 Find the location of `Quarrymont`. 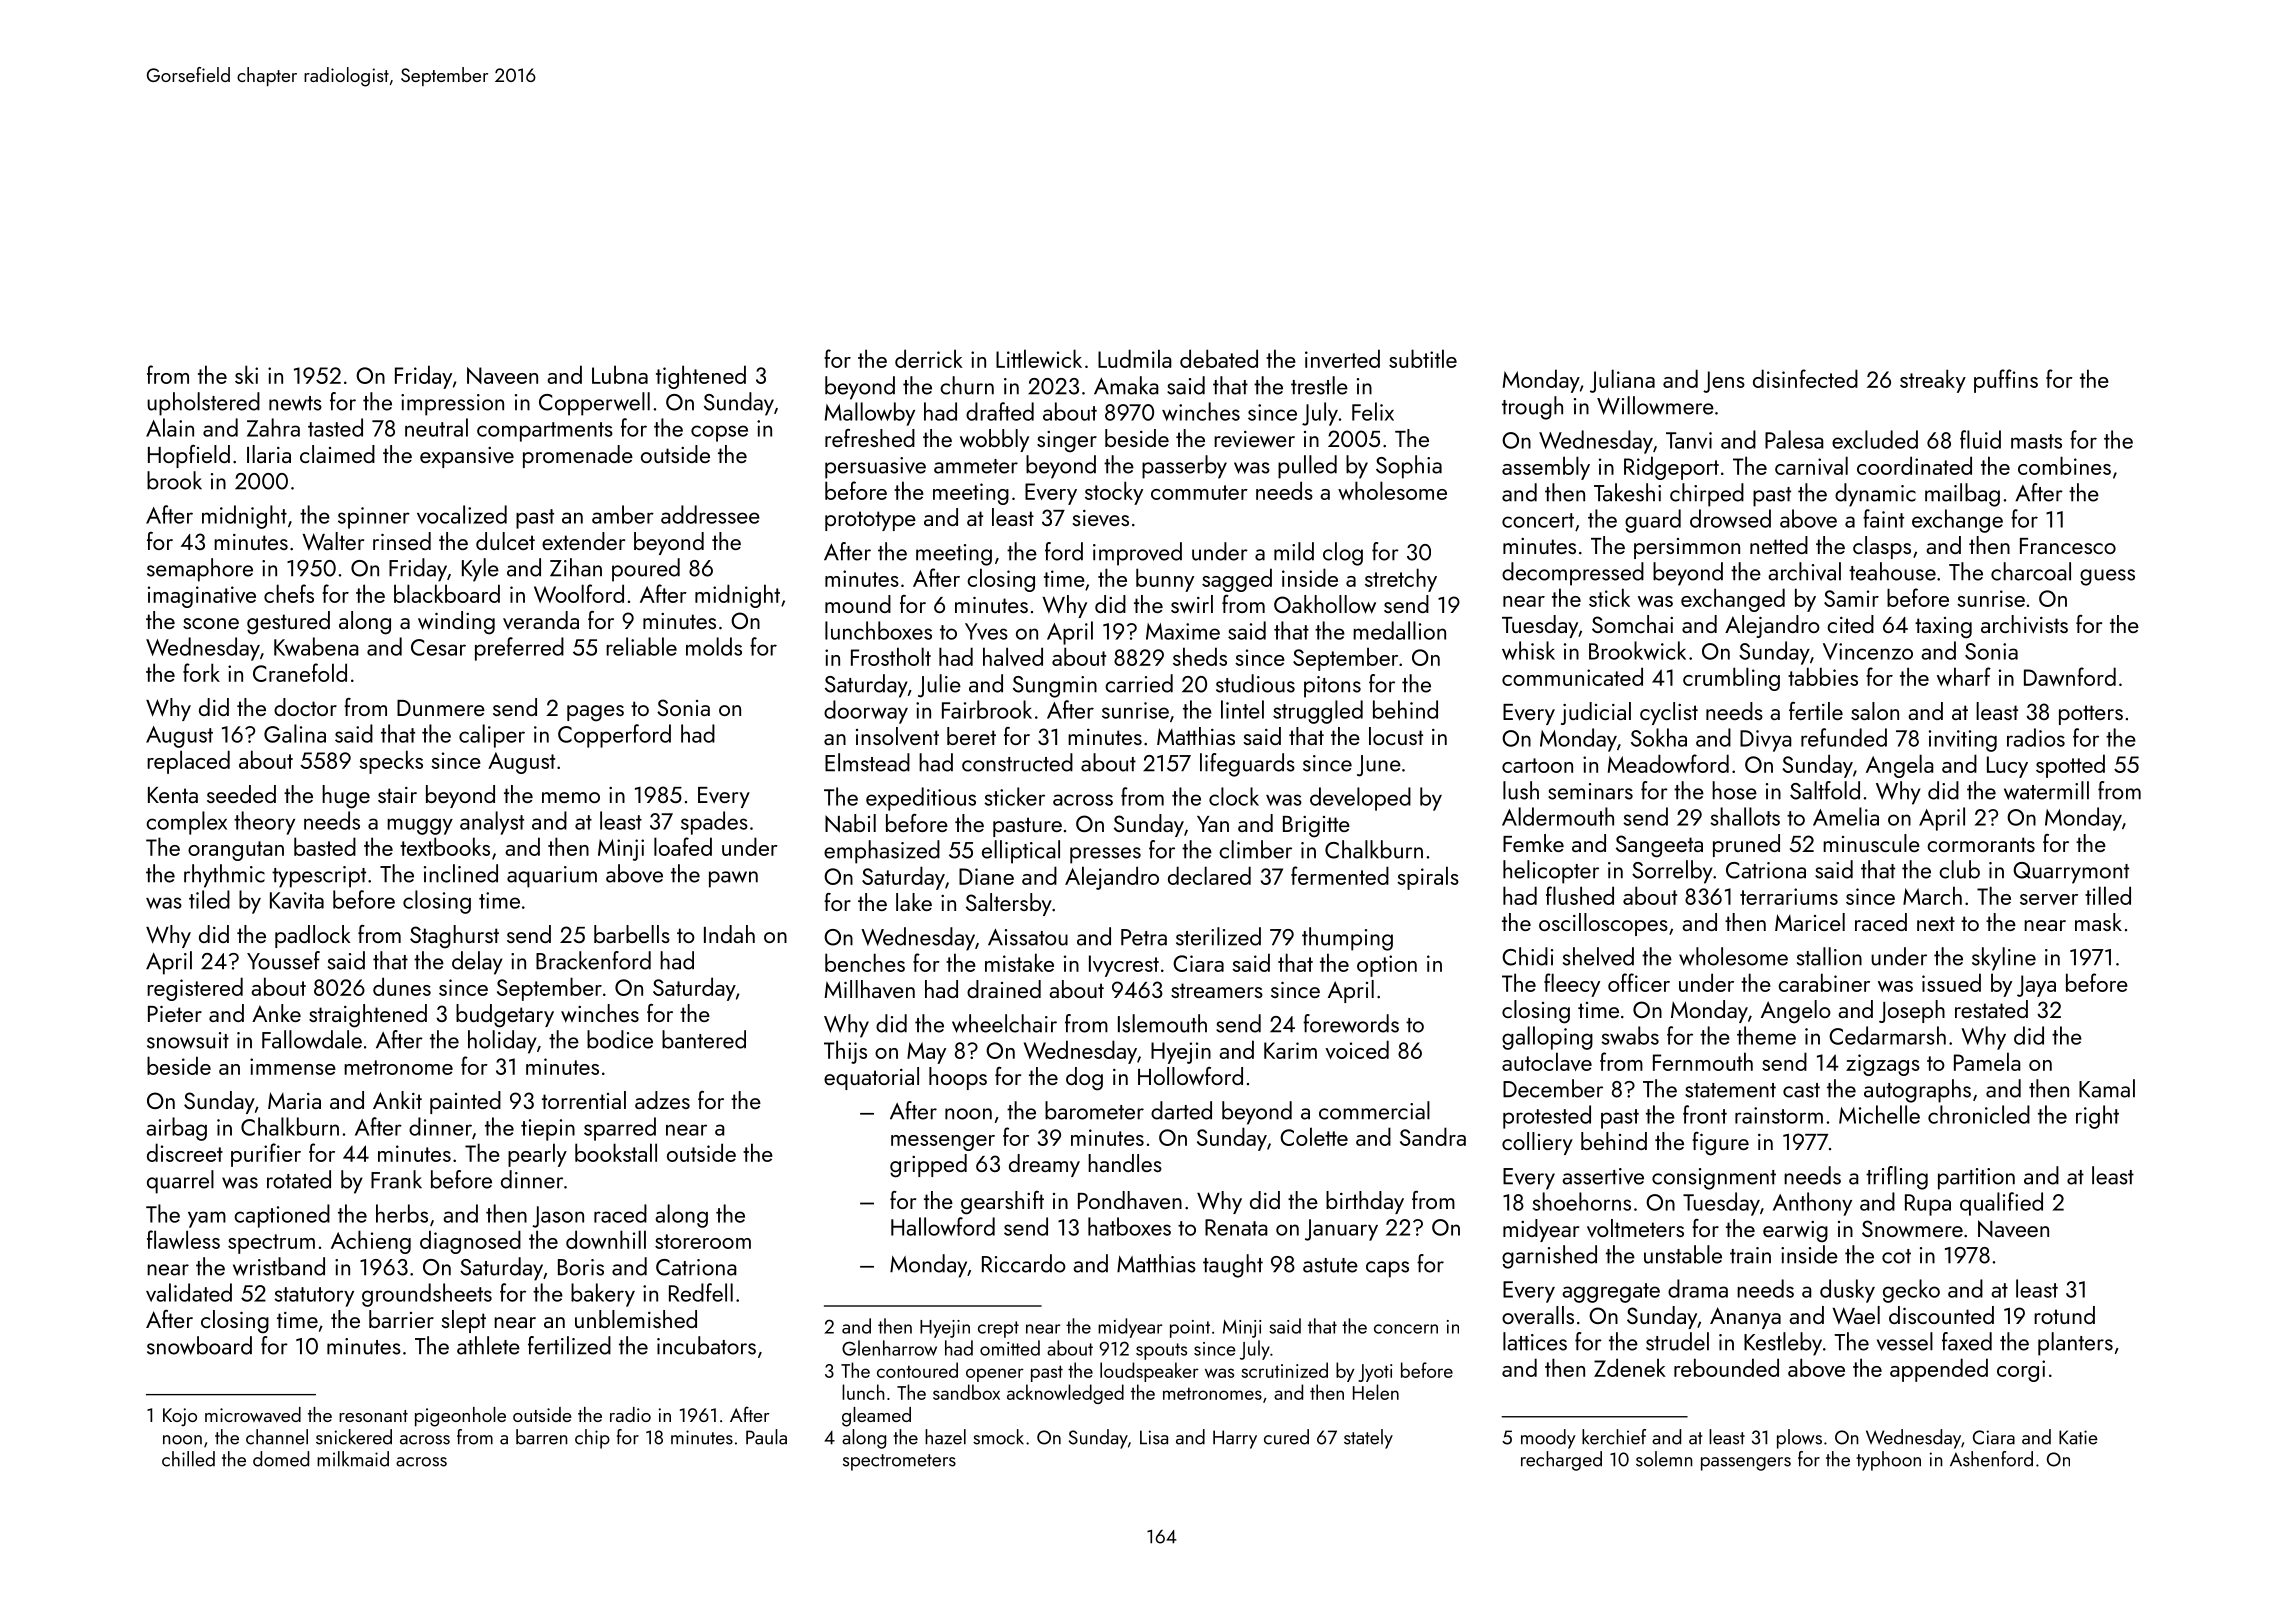

Quarrymont is located at coordinates (2071, 873).
